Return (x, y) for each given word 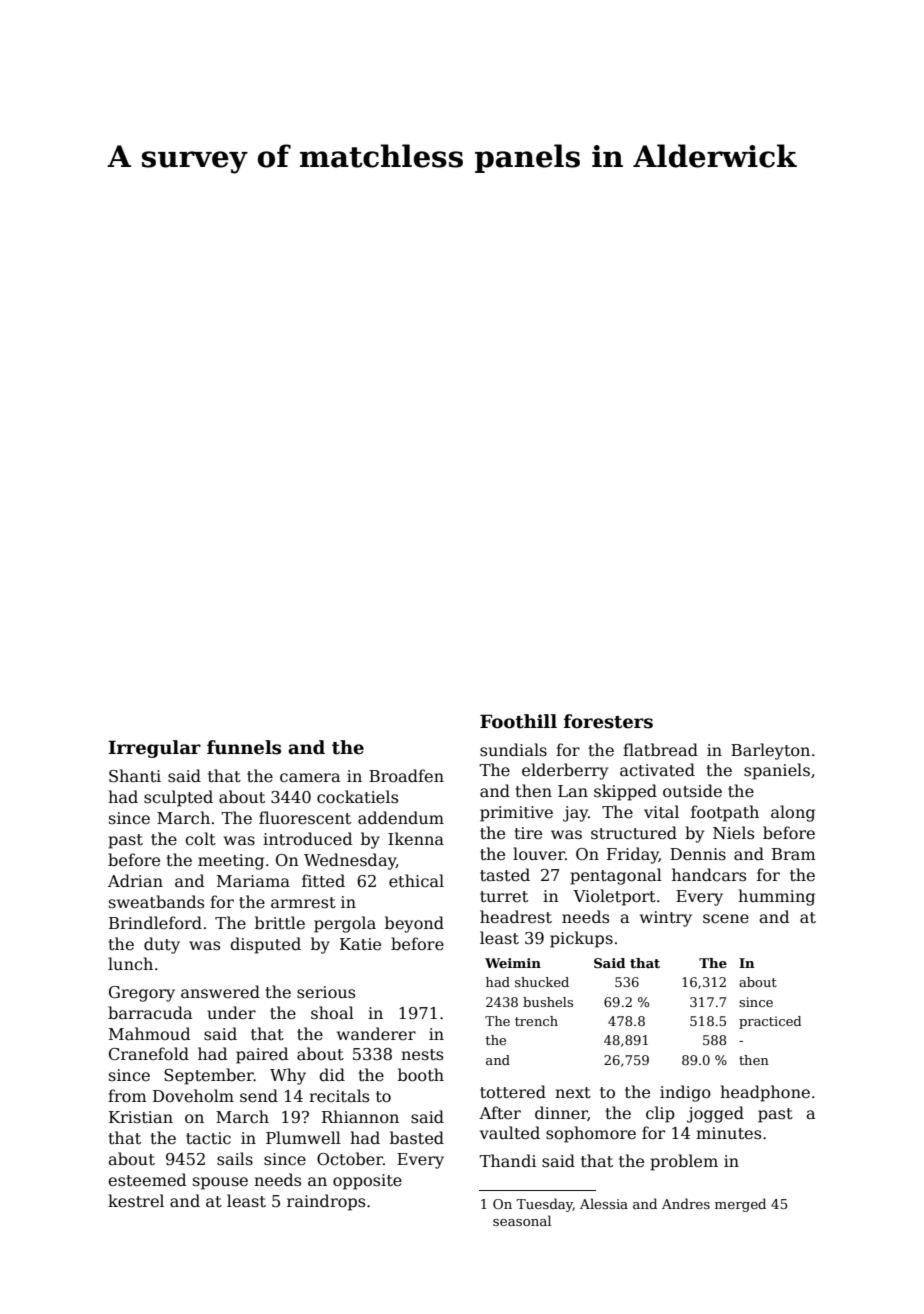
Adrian (135, 880)
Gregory (142, 994)
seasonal (522, 1220)
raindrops (326, 1202)
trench (536, 1021)
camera (310, 778)
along (793, 813)
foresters (608, 721)
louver (539, 854)
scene (726, 919)
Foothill (518, 721)
